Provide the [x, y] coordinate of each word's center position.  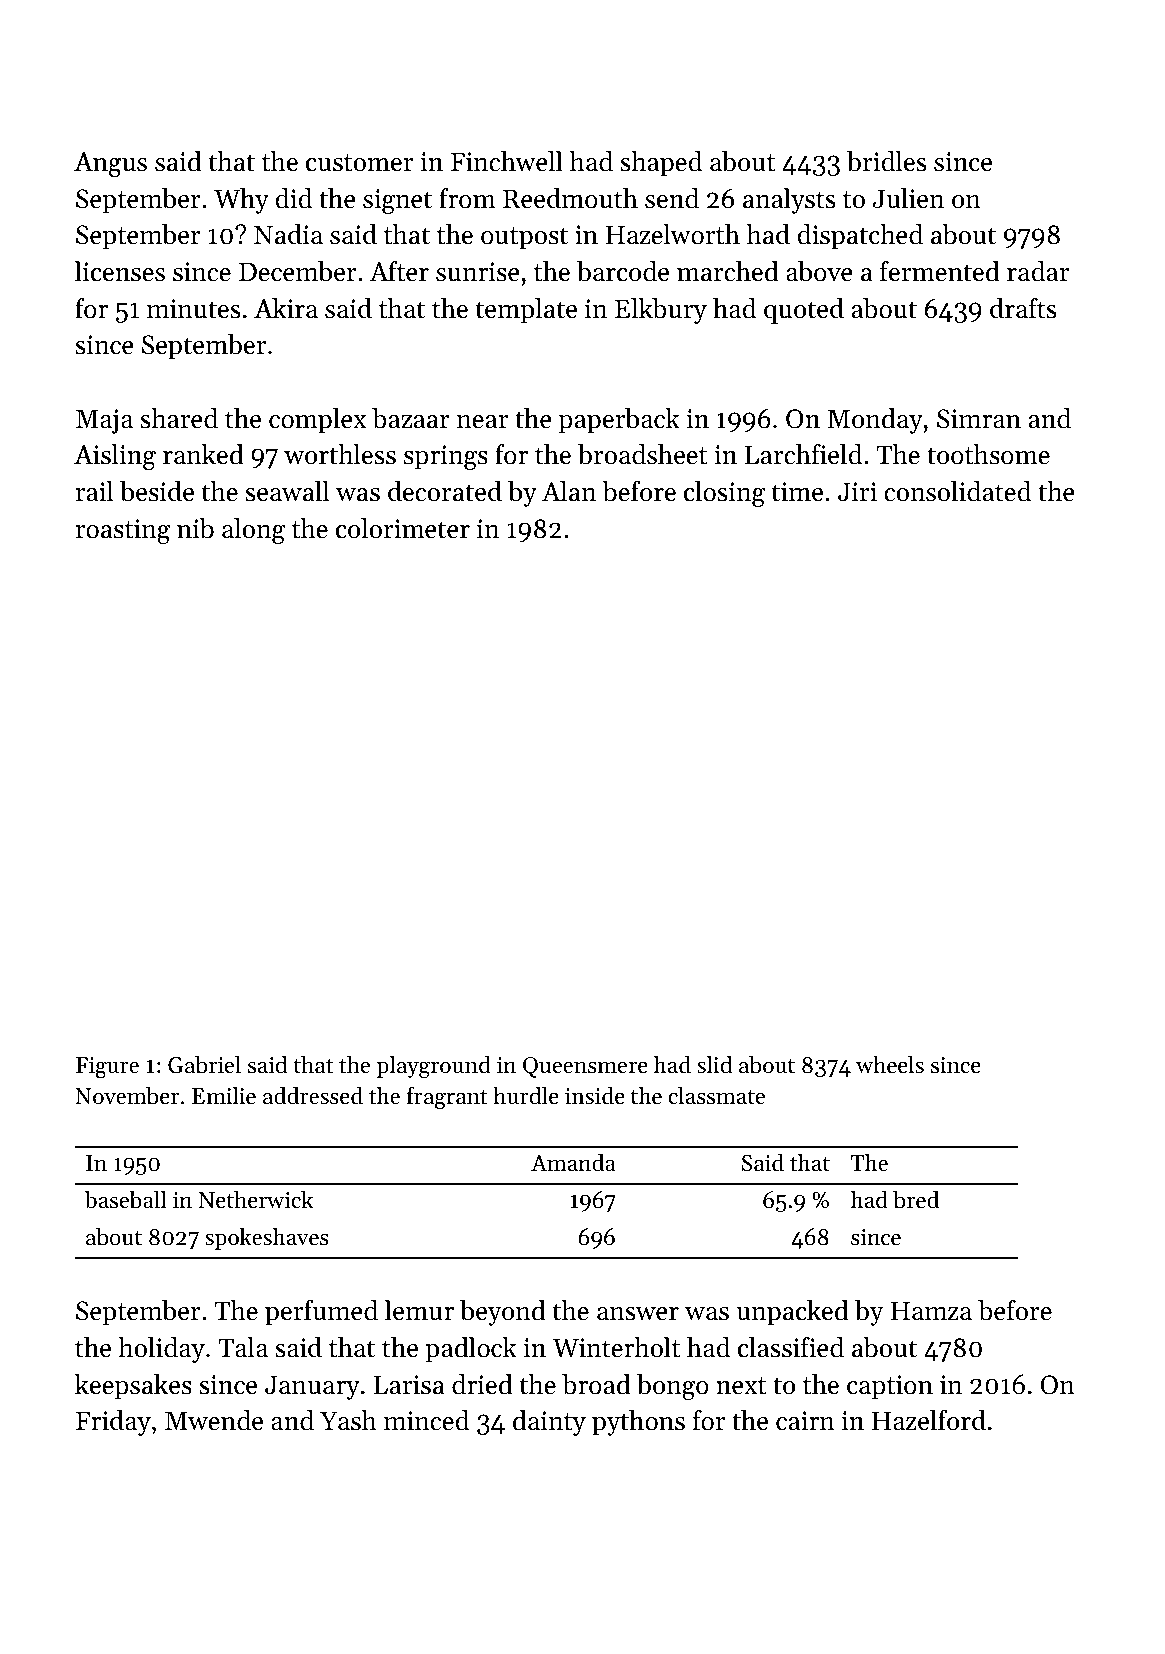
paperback [619, 421]
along [253, 531]
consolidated [957, 491]
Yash [348, 1420]
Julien [908, 198]
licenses [120, 271]
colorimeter [403, 528]
